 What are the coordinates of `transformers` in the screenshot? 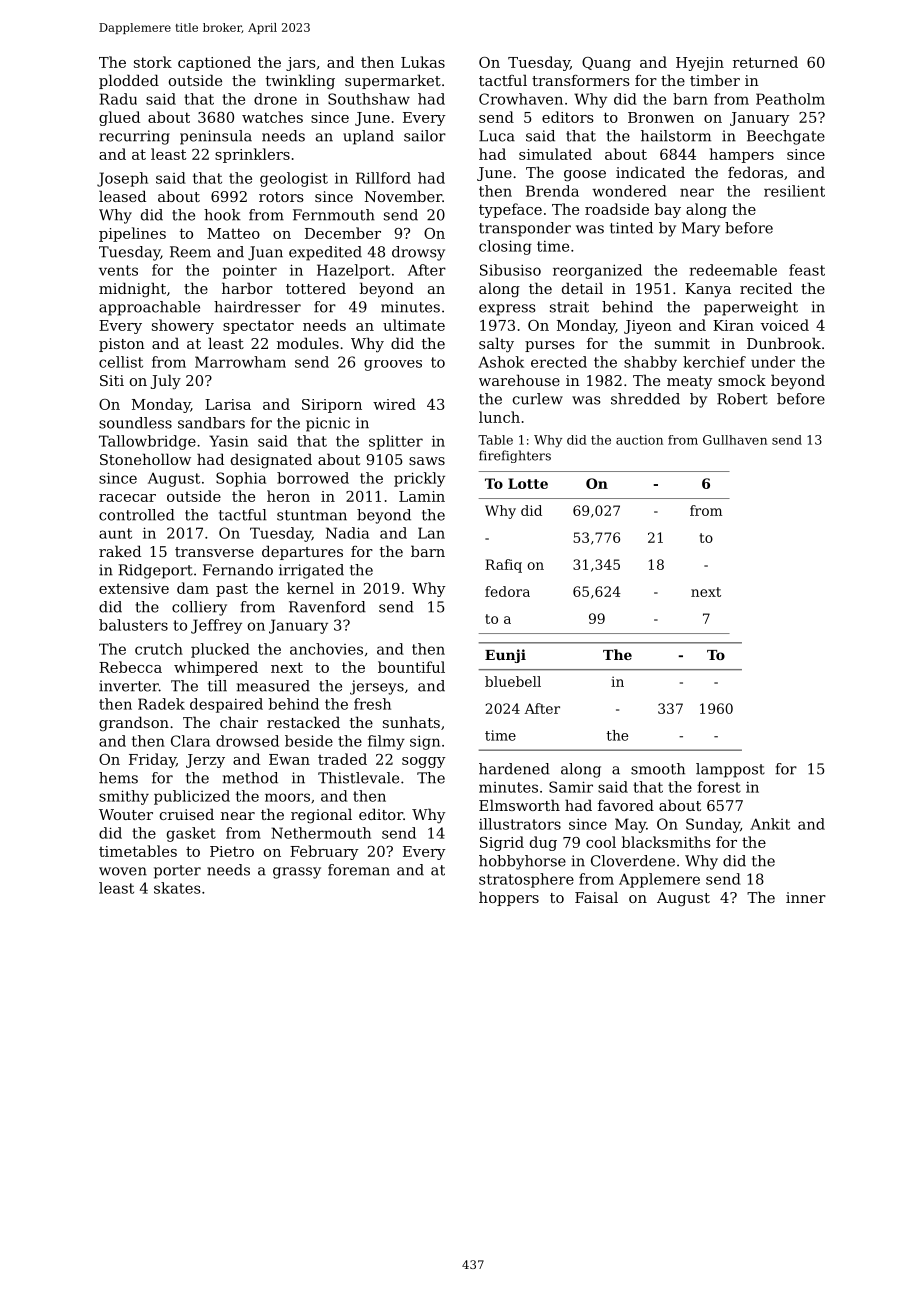 It's located at (581, 80).
